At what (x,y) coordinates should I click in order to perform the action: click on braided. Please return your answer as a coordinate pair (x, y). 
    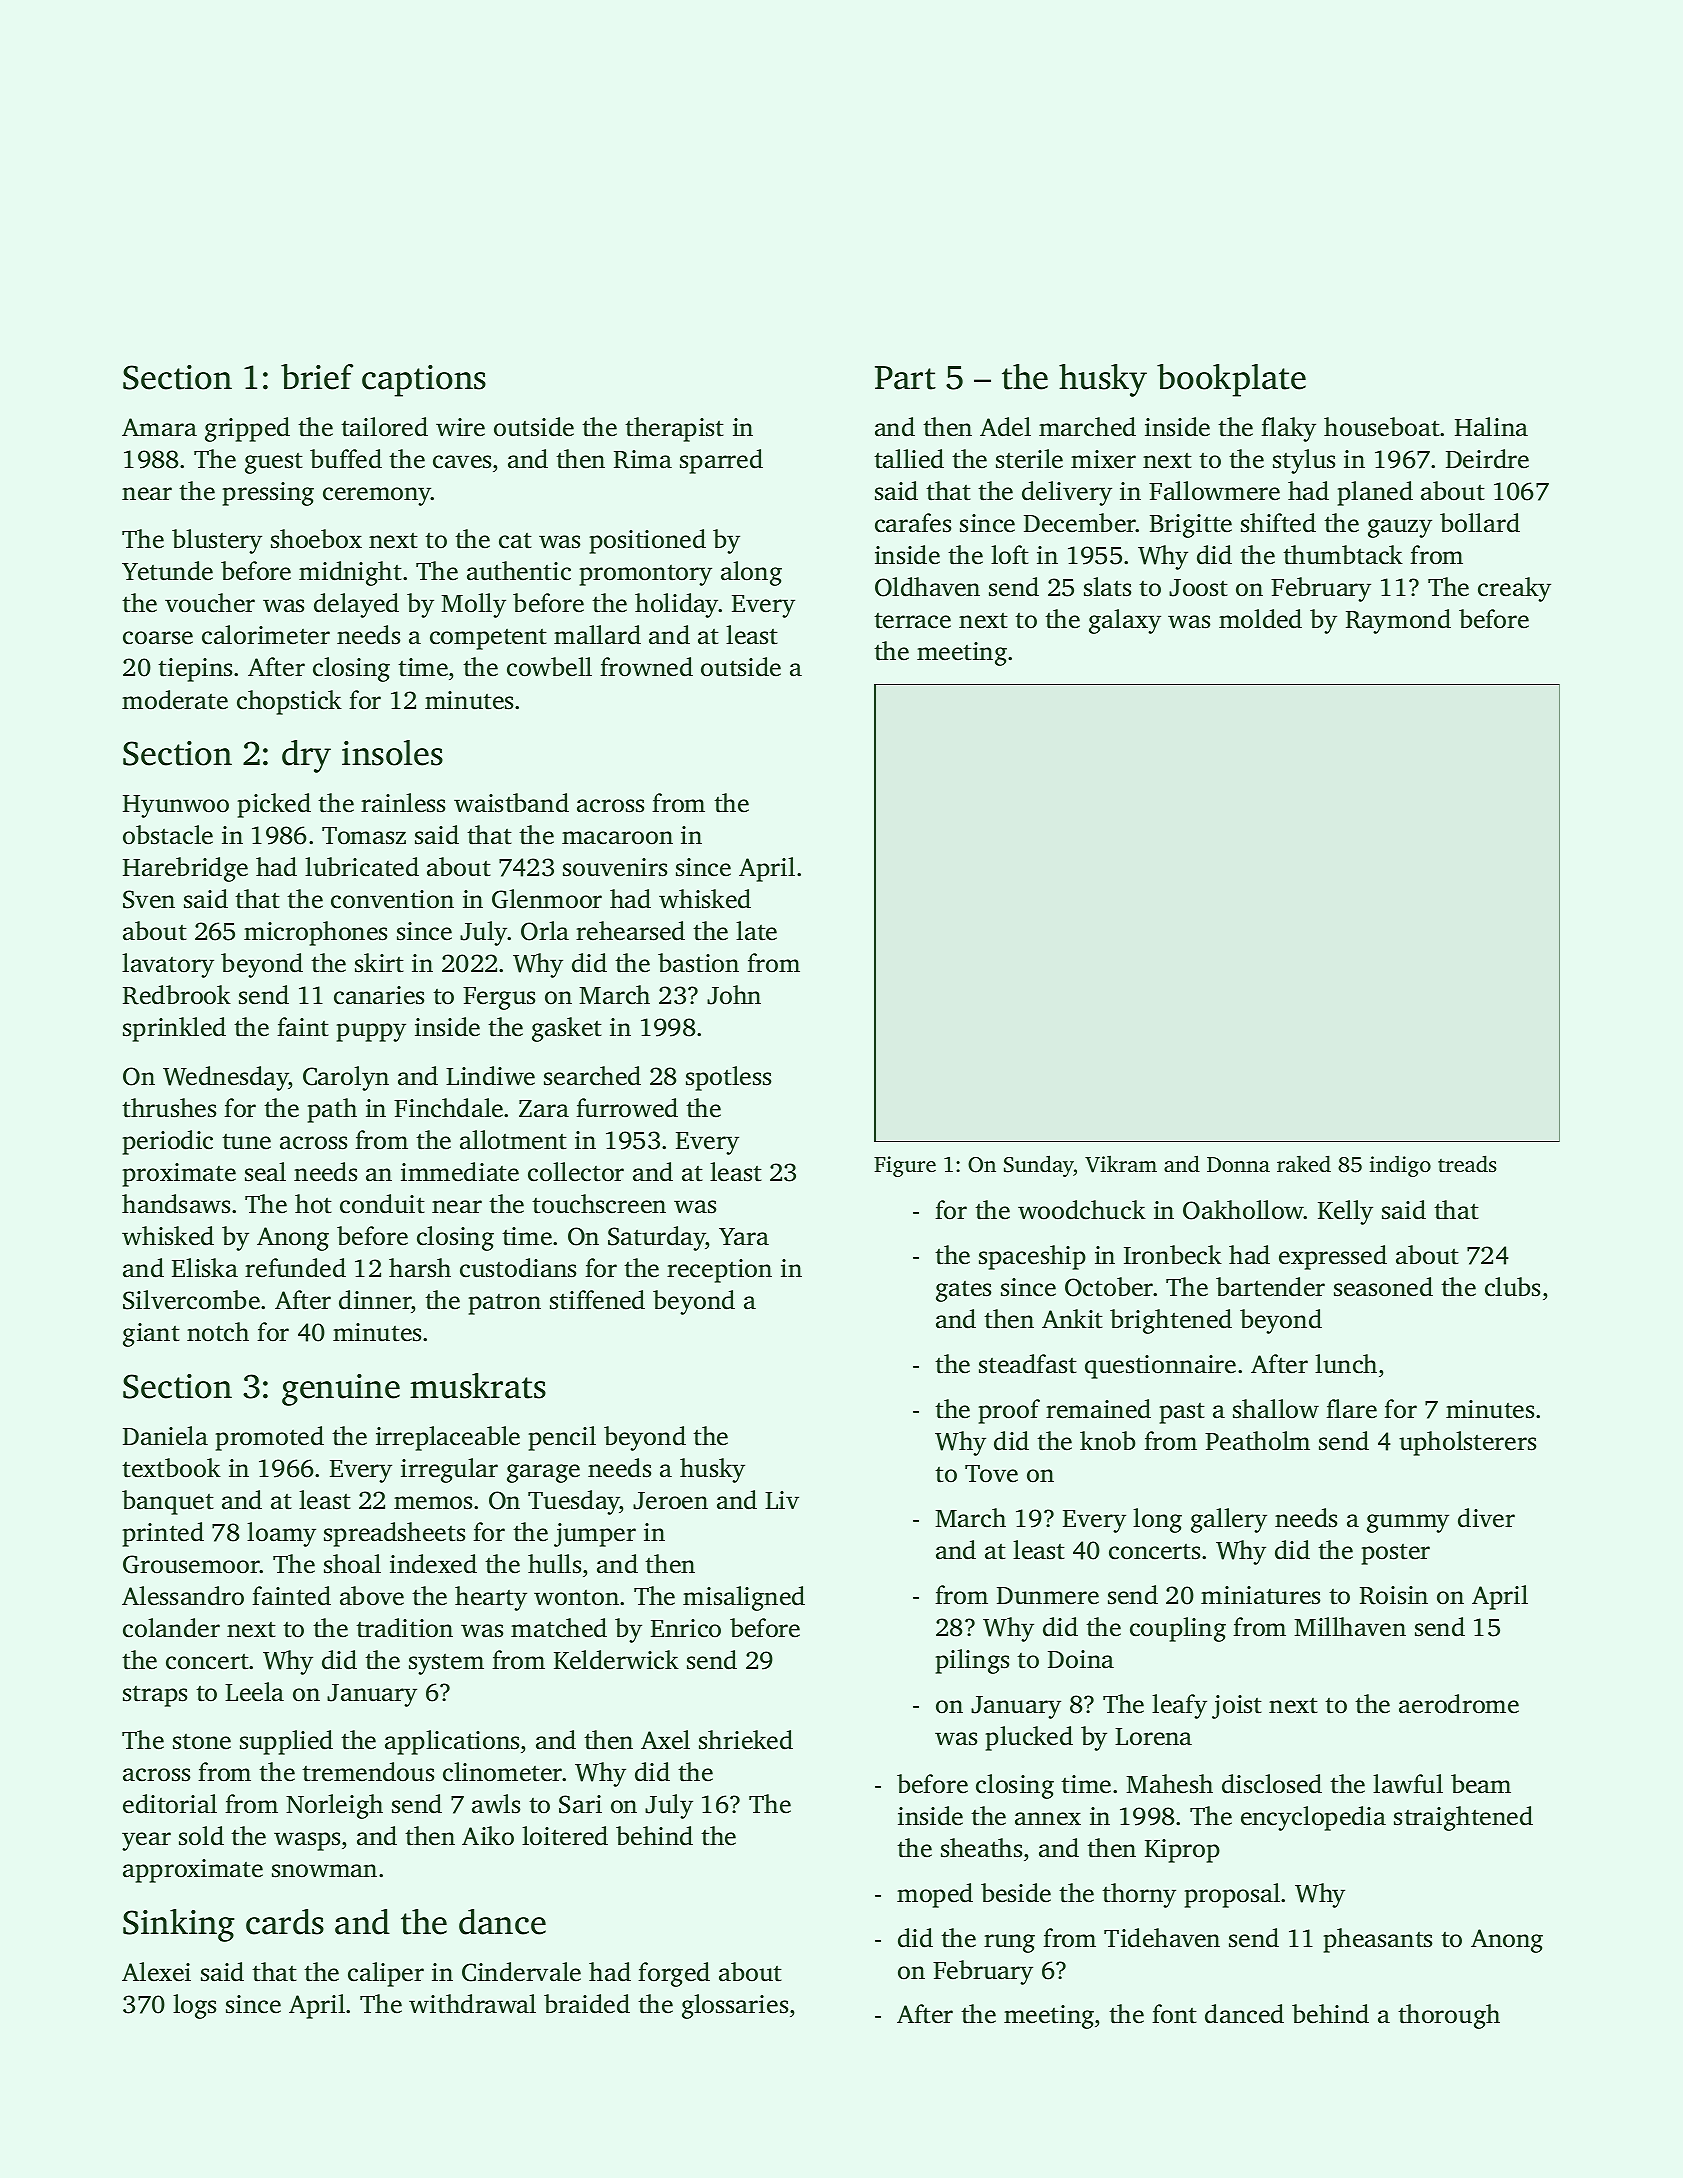
    Looking at the image, I should click on (587, 2004).
